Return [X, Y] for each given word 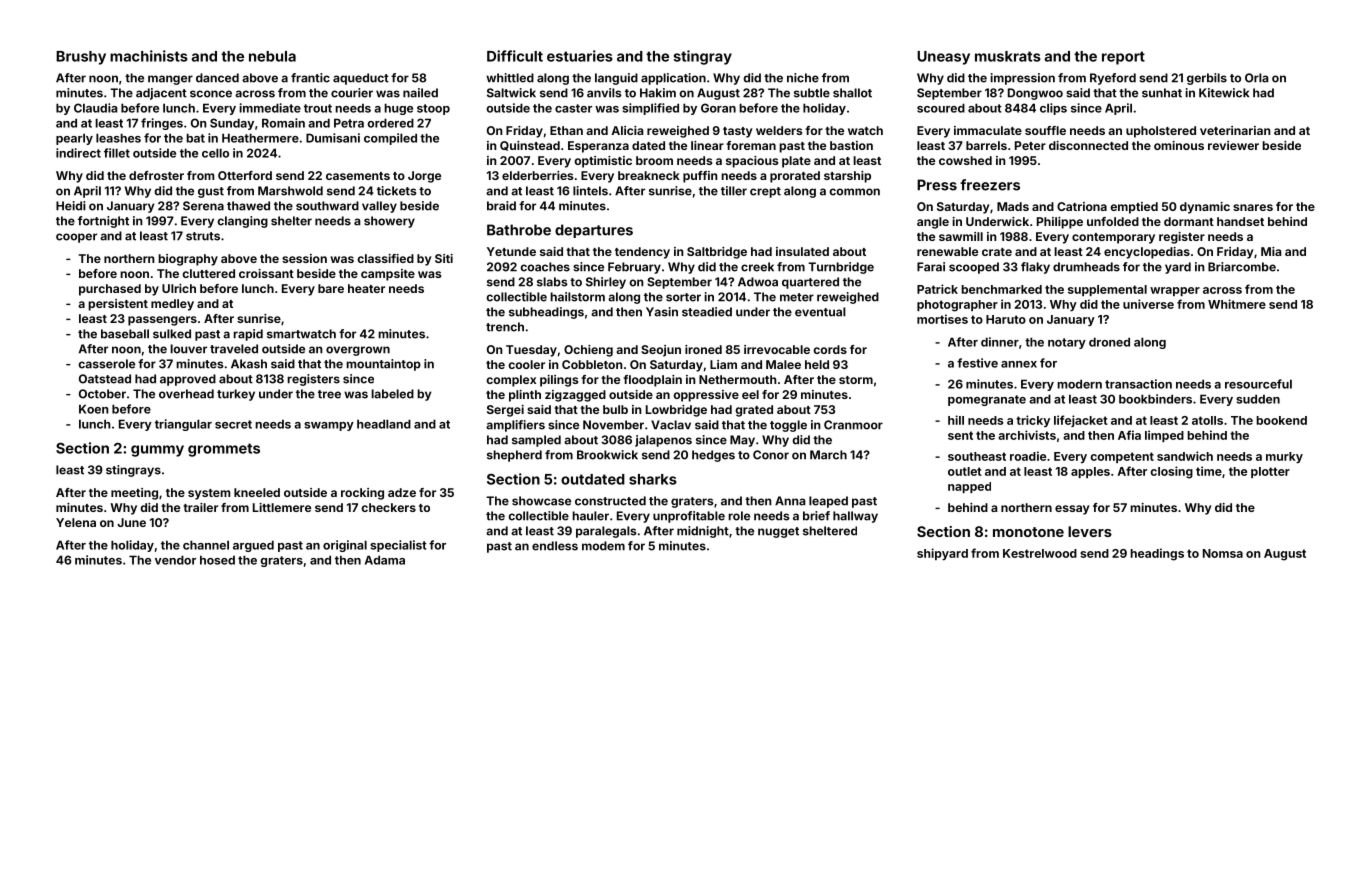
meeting [134, 494]
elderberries [537, 175]
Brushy [81, 58]
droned [1109, 342]
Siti [444, 258]
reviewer [1233, 145]
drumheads [1086, 267]
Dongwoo [1035, 94]
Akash [249, 364]
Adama [385, 560]
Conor [771, 455]
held [817, 364]
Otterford [245, 175]
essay [1072, 510]
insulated [802, 251]
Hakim [658, 93]
